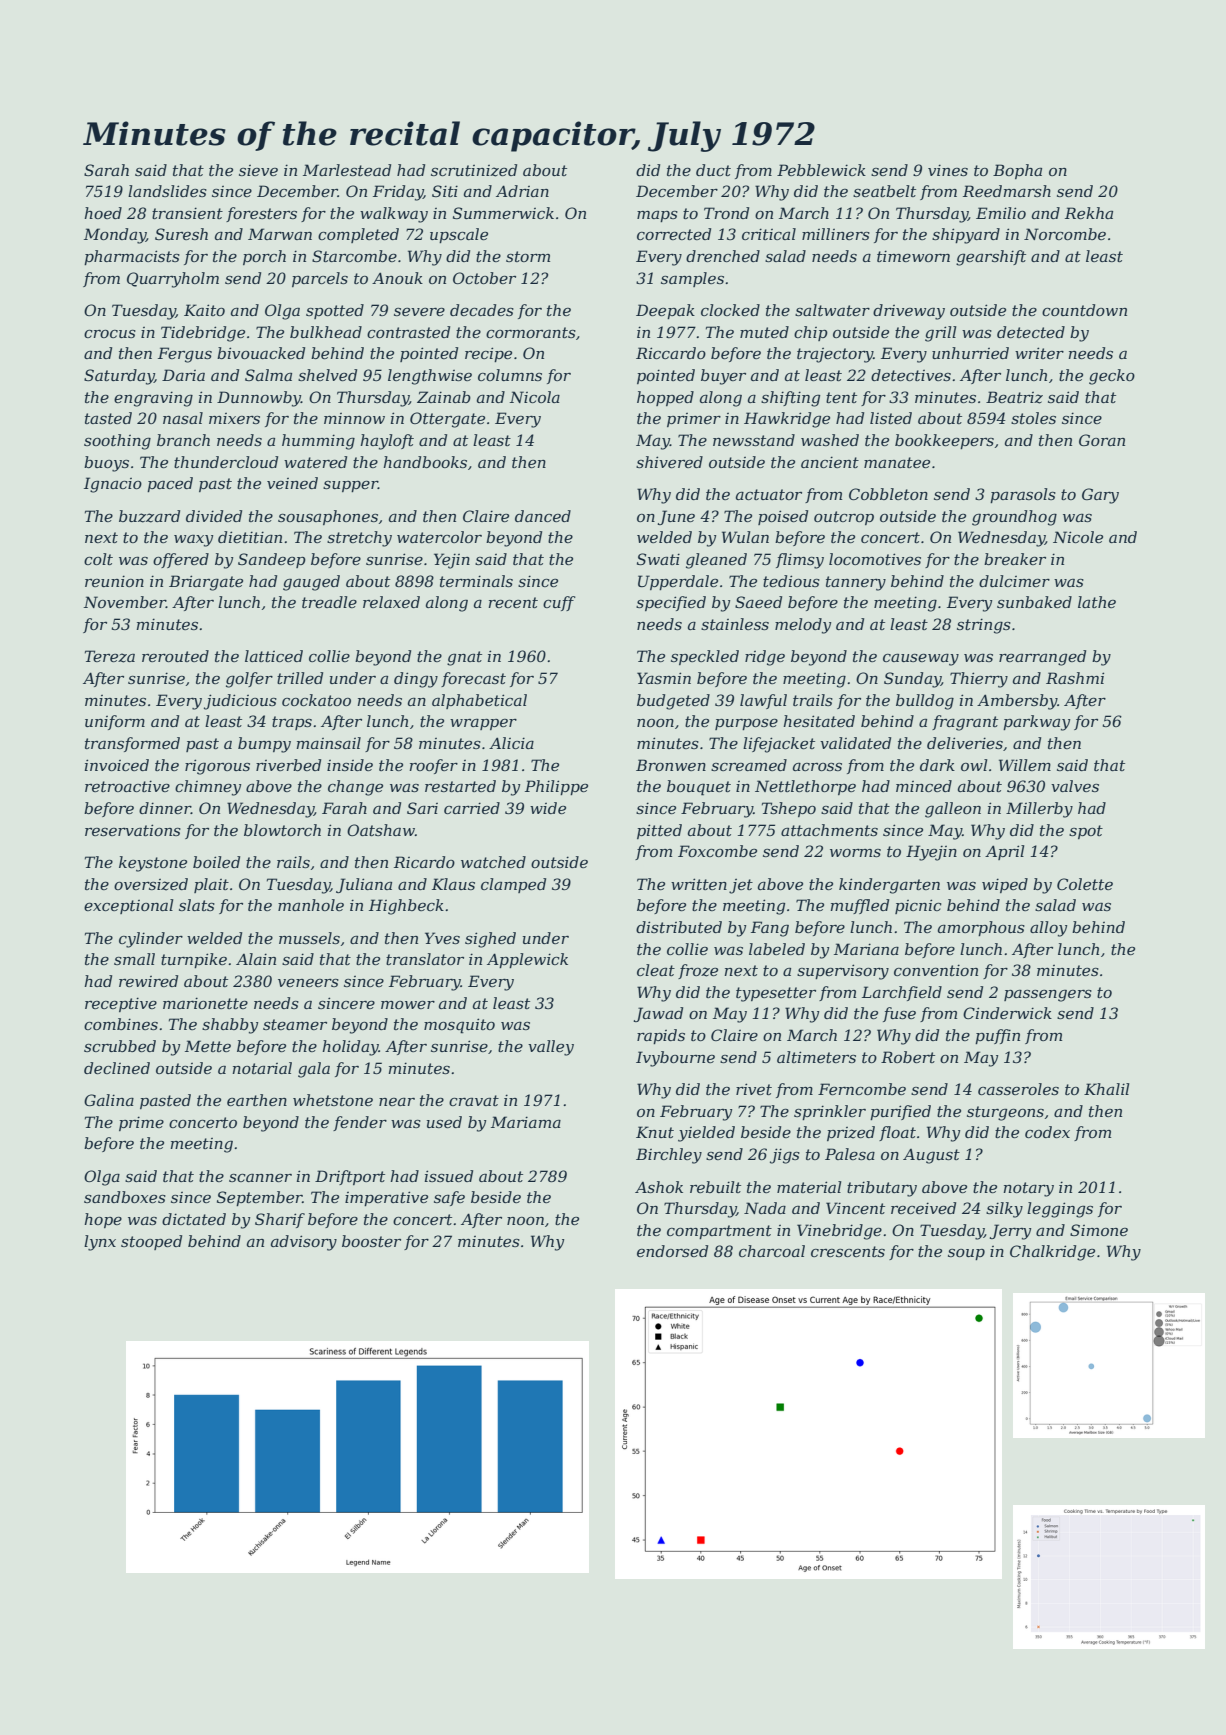 This image has width=1226, height=1735. I want to click on shivered, so click(669, 462).
